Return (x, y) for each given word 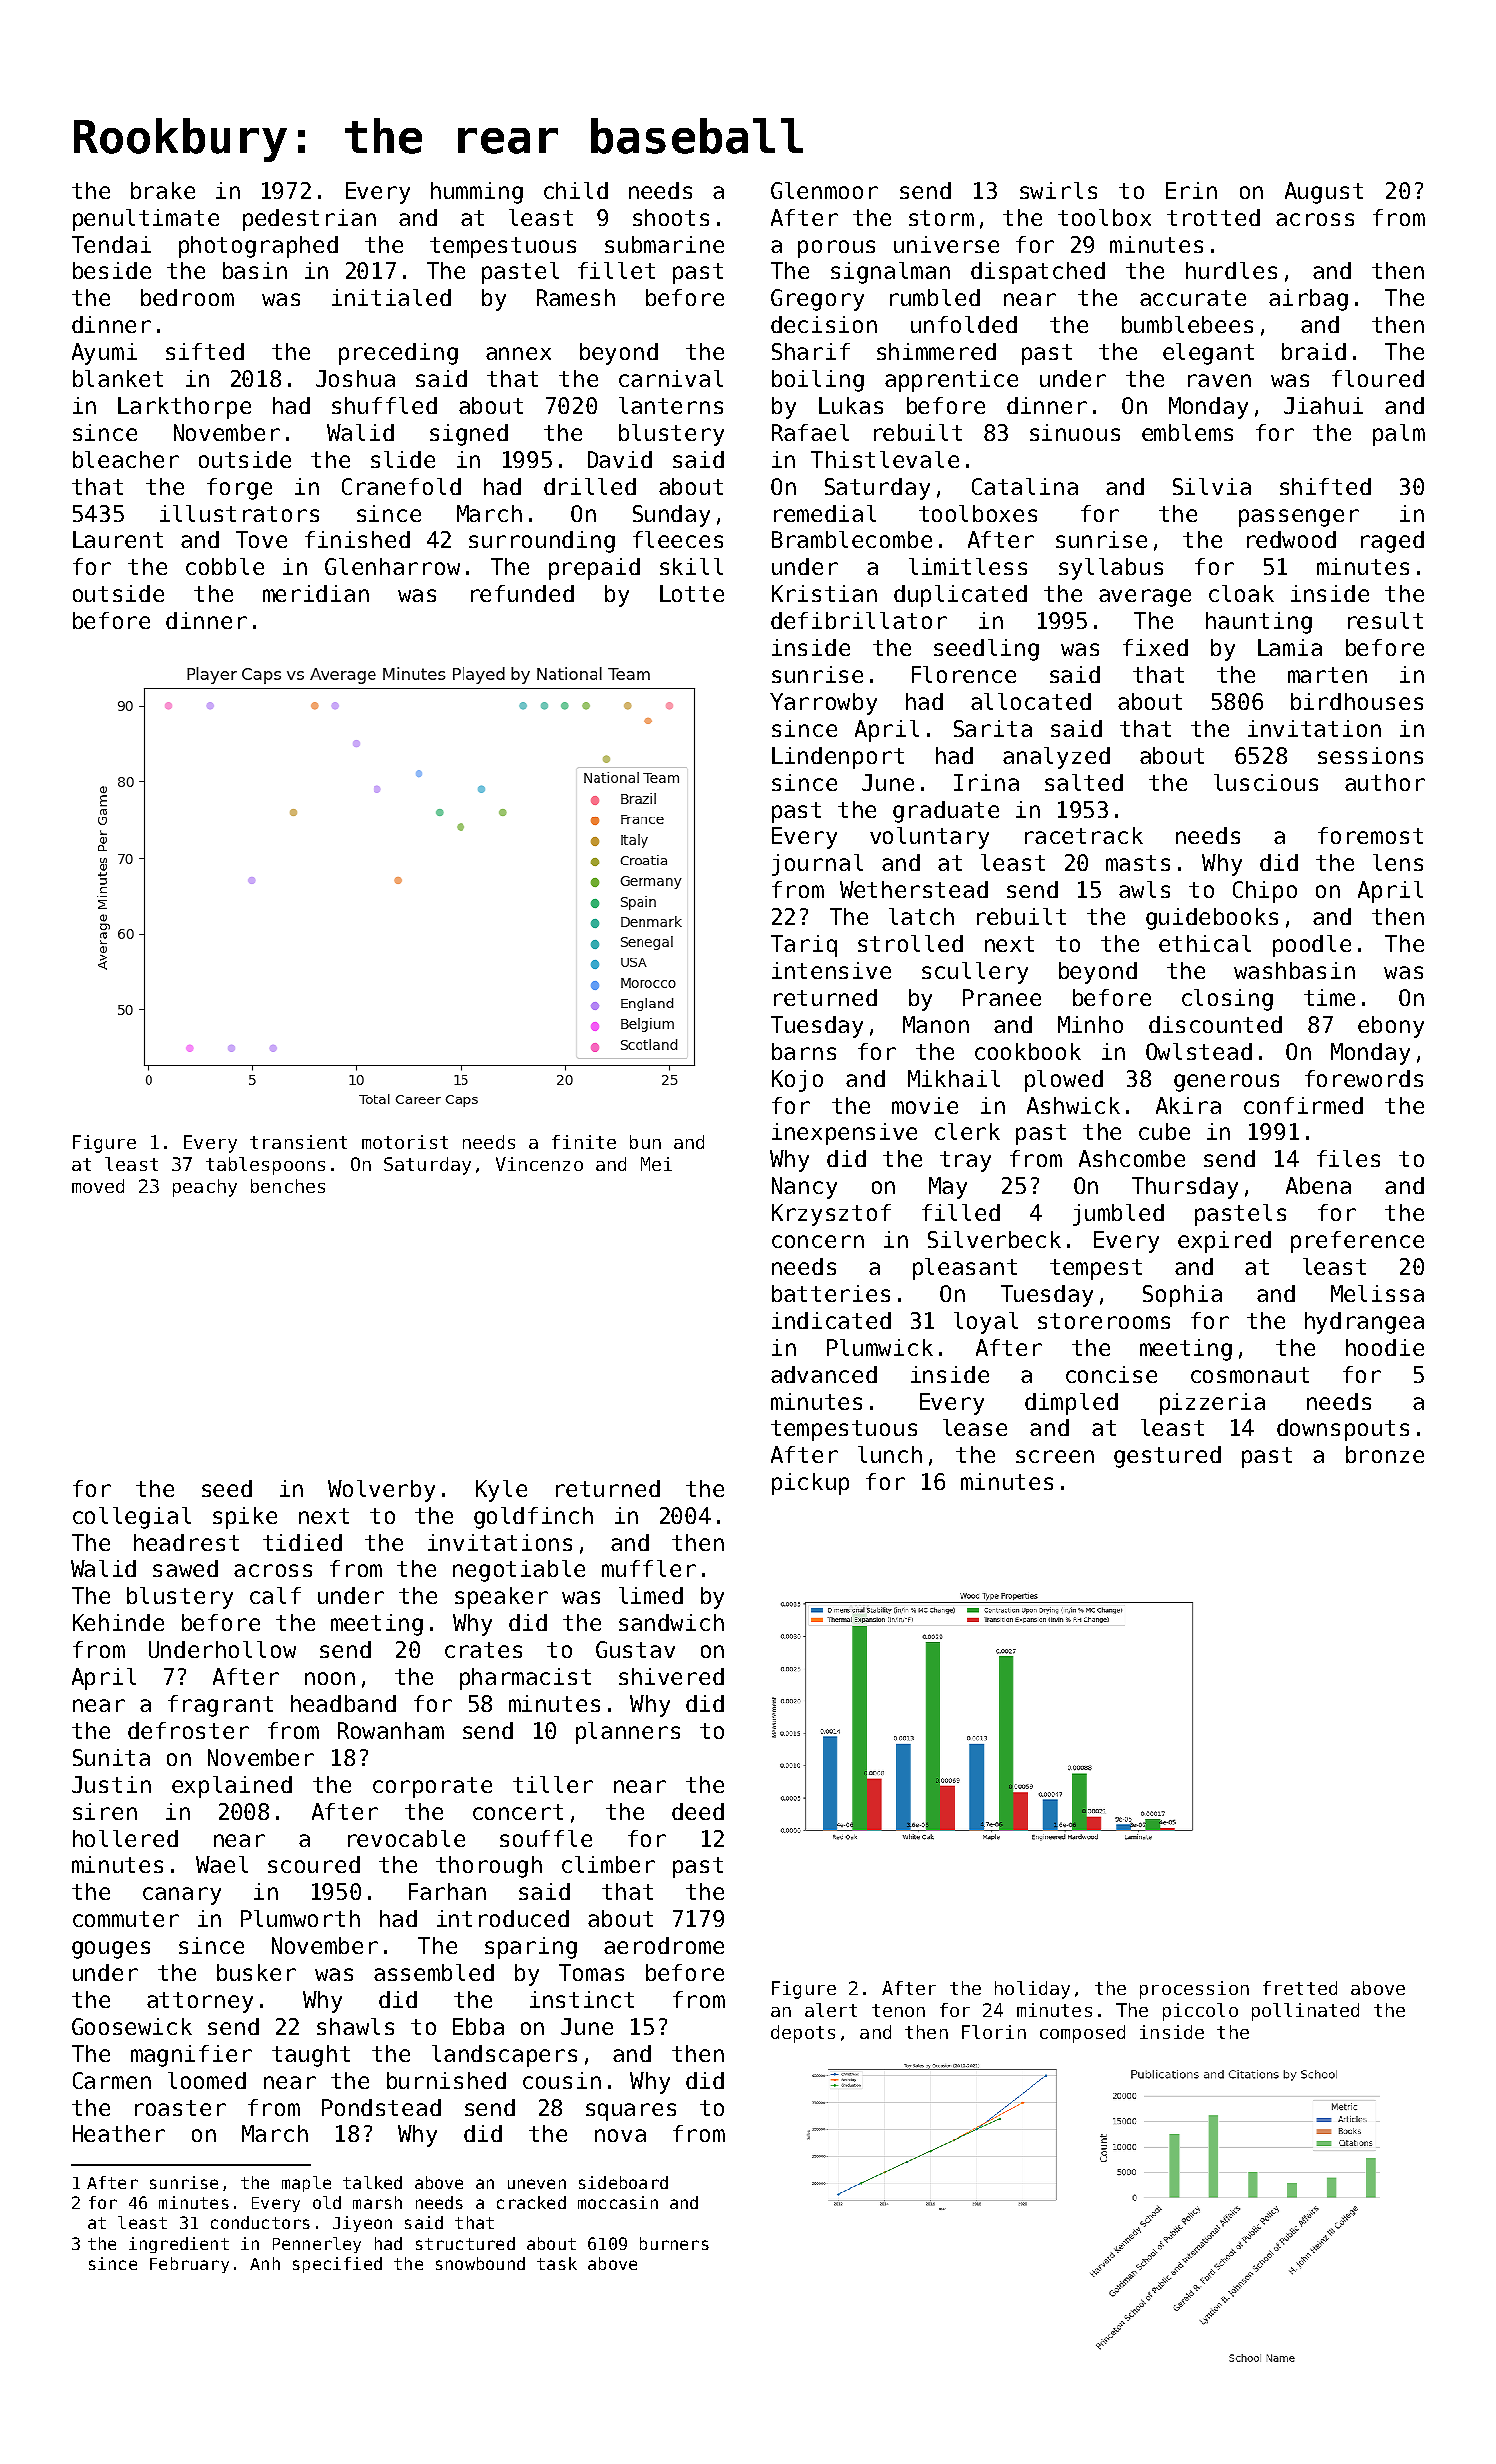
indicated (831, 1320)
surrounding (542, 542)
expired (1224, 1242)
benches (288, 1186)
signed (469, 435)
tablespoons (265, 1166)
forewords (1364, 1078)
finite (584, 1142)
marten (1327, 675)
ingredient (179, 2245)
